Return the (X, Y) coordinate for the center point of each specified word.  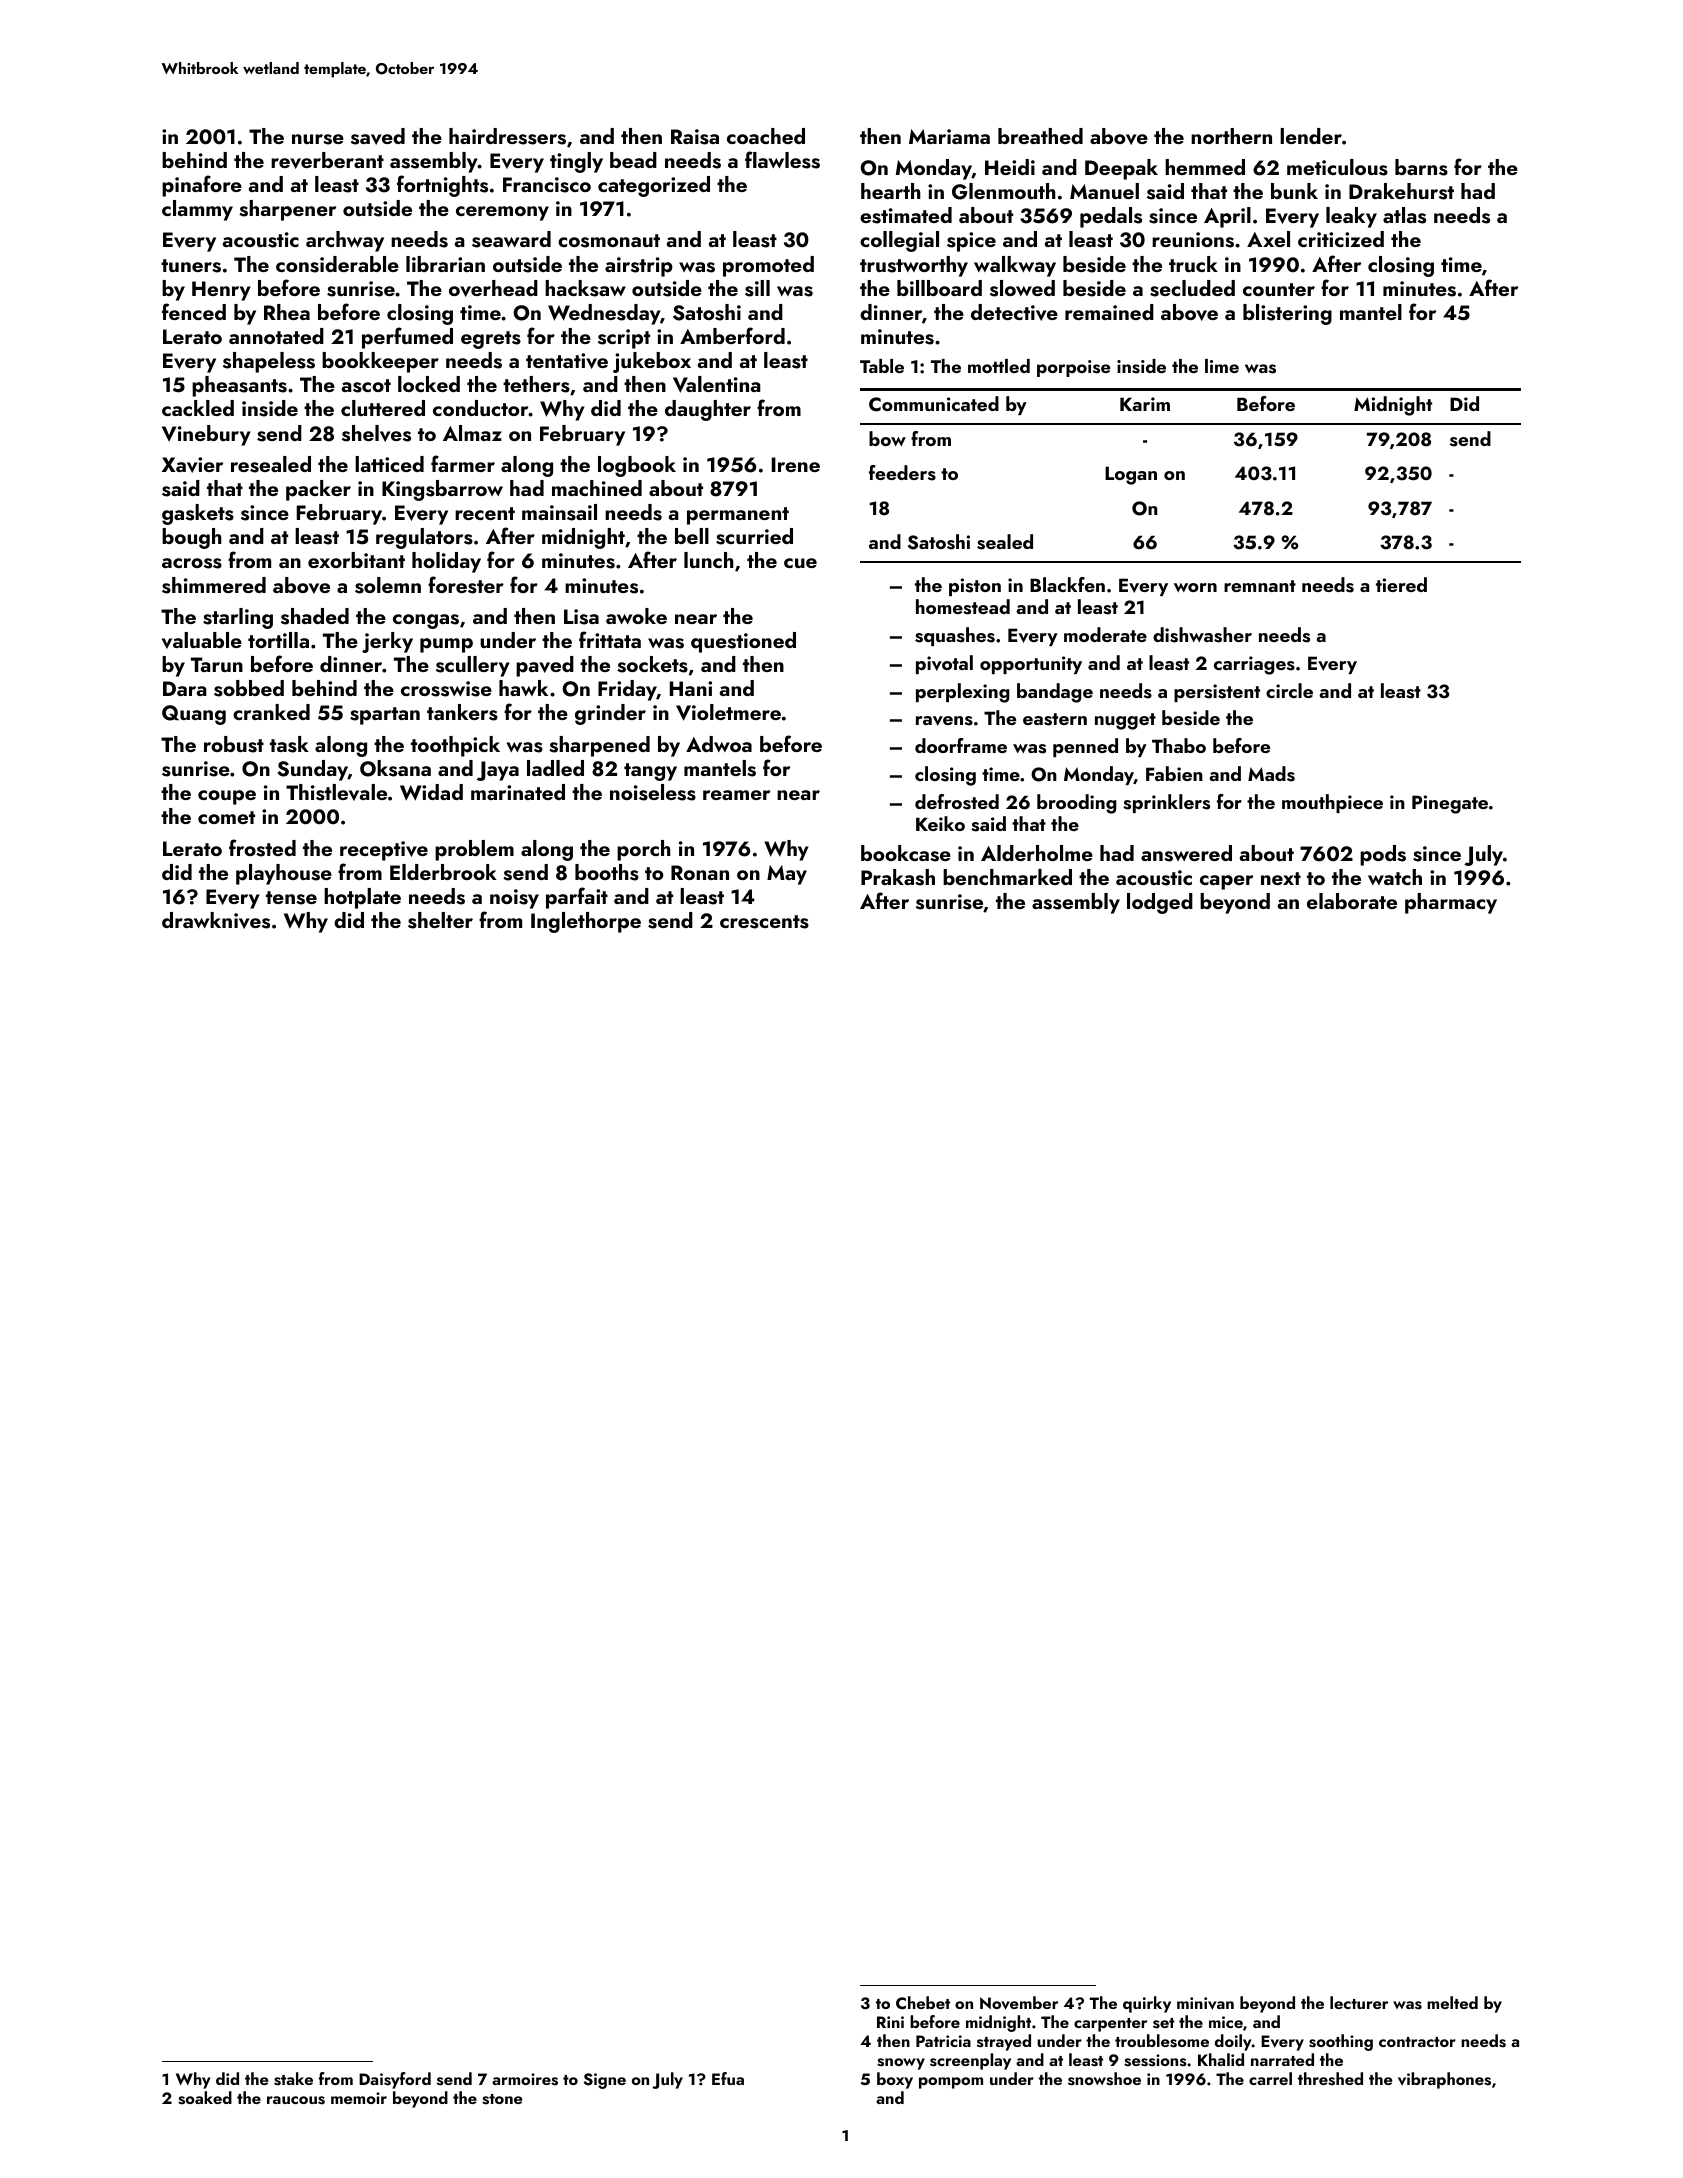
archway (345, 241)
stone (502, 2099)
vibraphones (1444, 2080)
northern (1231, 136)
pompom (951, 2083)
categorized (654, 186)
